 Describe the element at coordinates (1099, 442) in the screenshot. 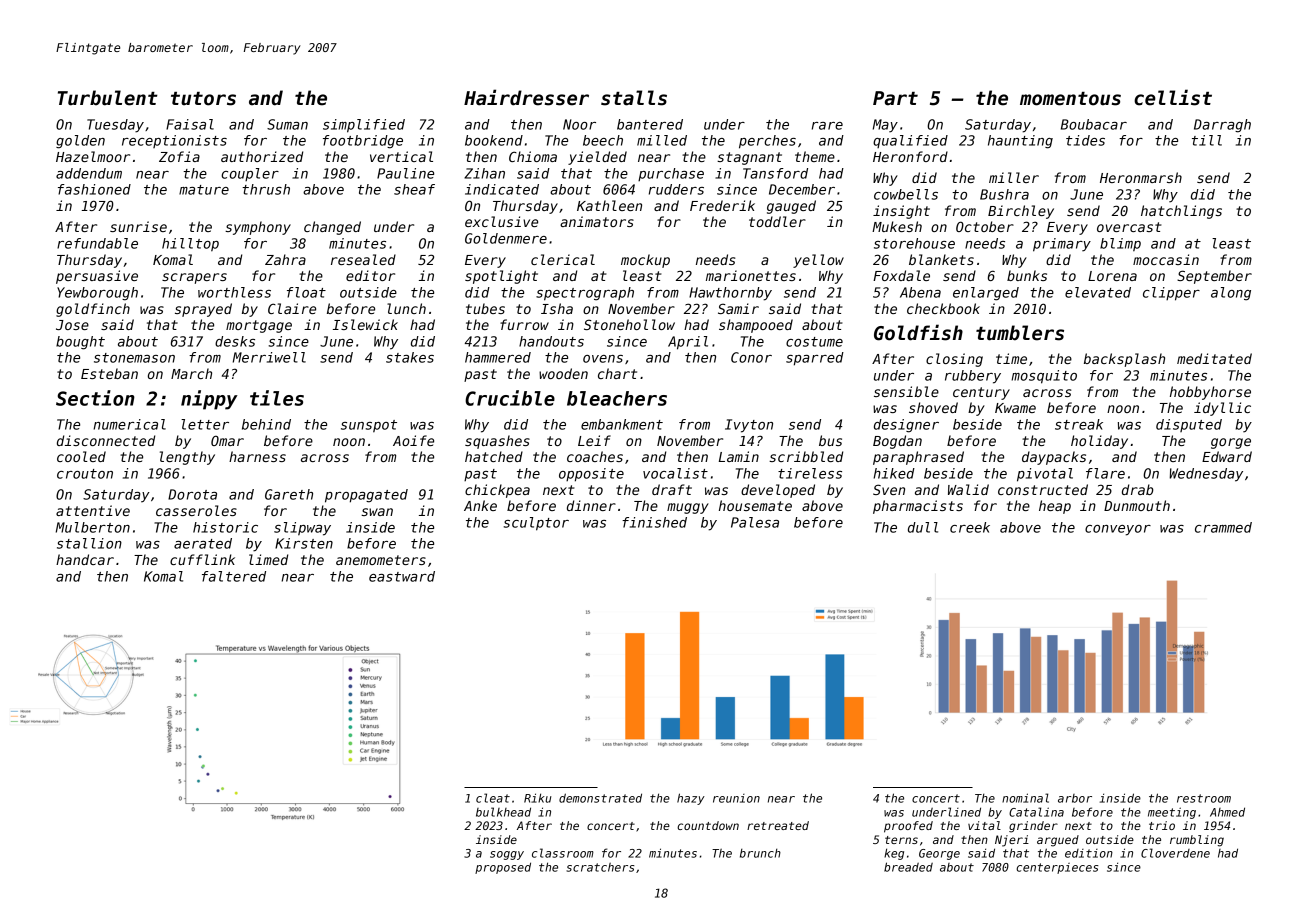

I see `holiday` at that location.
